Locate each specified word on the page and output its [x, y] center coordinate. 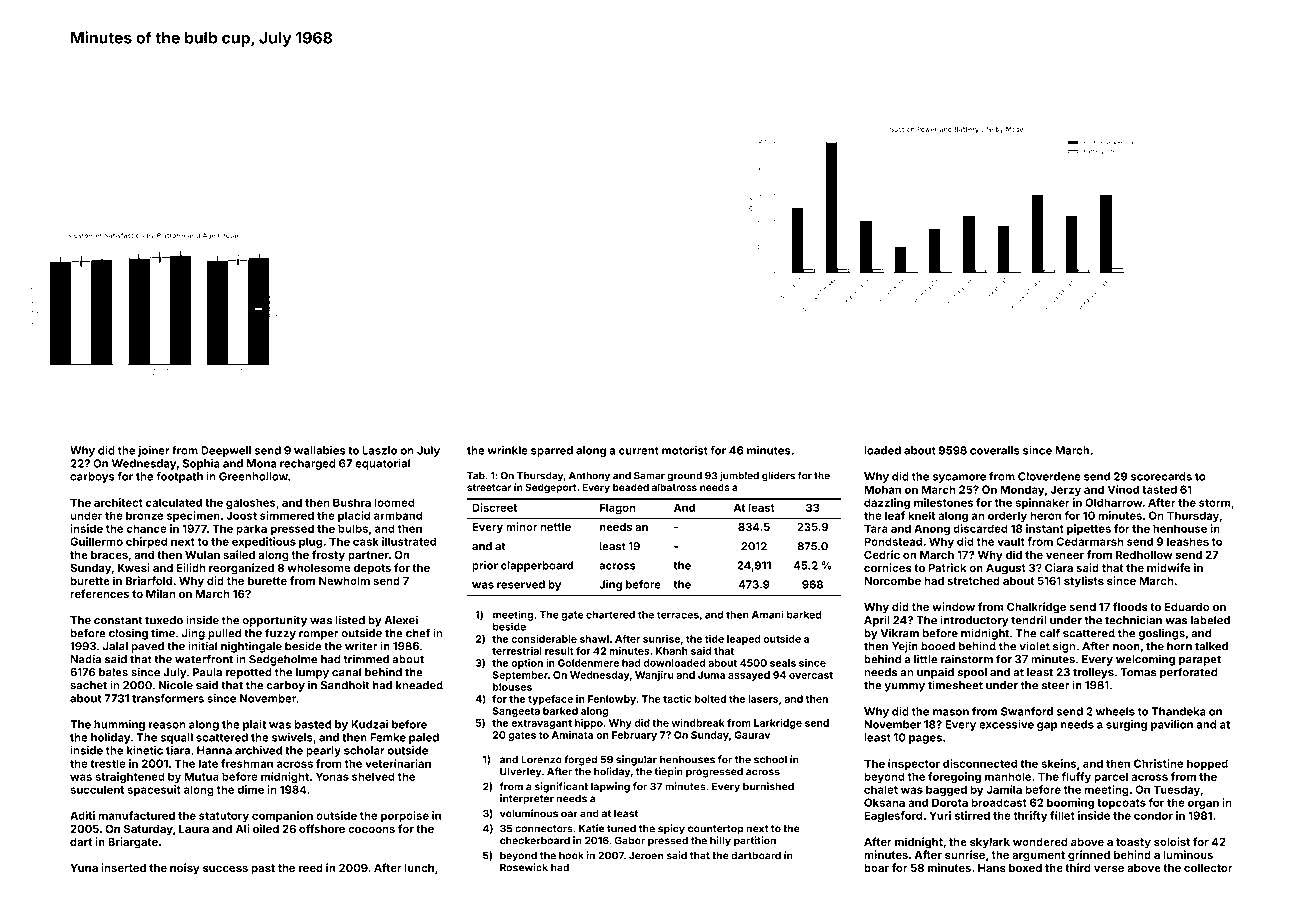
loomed [395, 502]
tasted [1159, 489]
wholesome [319, 568]
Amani [768, 614]
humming [119, 725]
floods [1130, 606]
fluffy [1076, 777]
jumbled [739, 476]
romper [319, 635]
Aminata [572, 735]
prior [485, 566]
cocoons [371, 830]
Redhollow [1144, 555]
